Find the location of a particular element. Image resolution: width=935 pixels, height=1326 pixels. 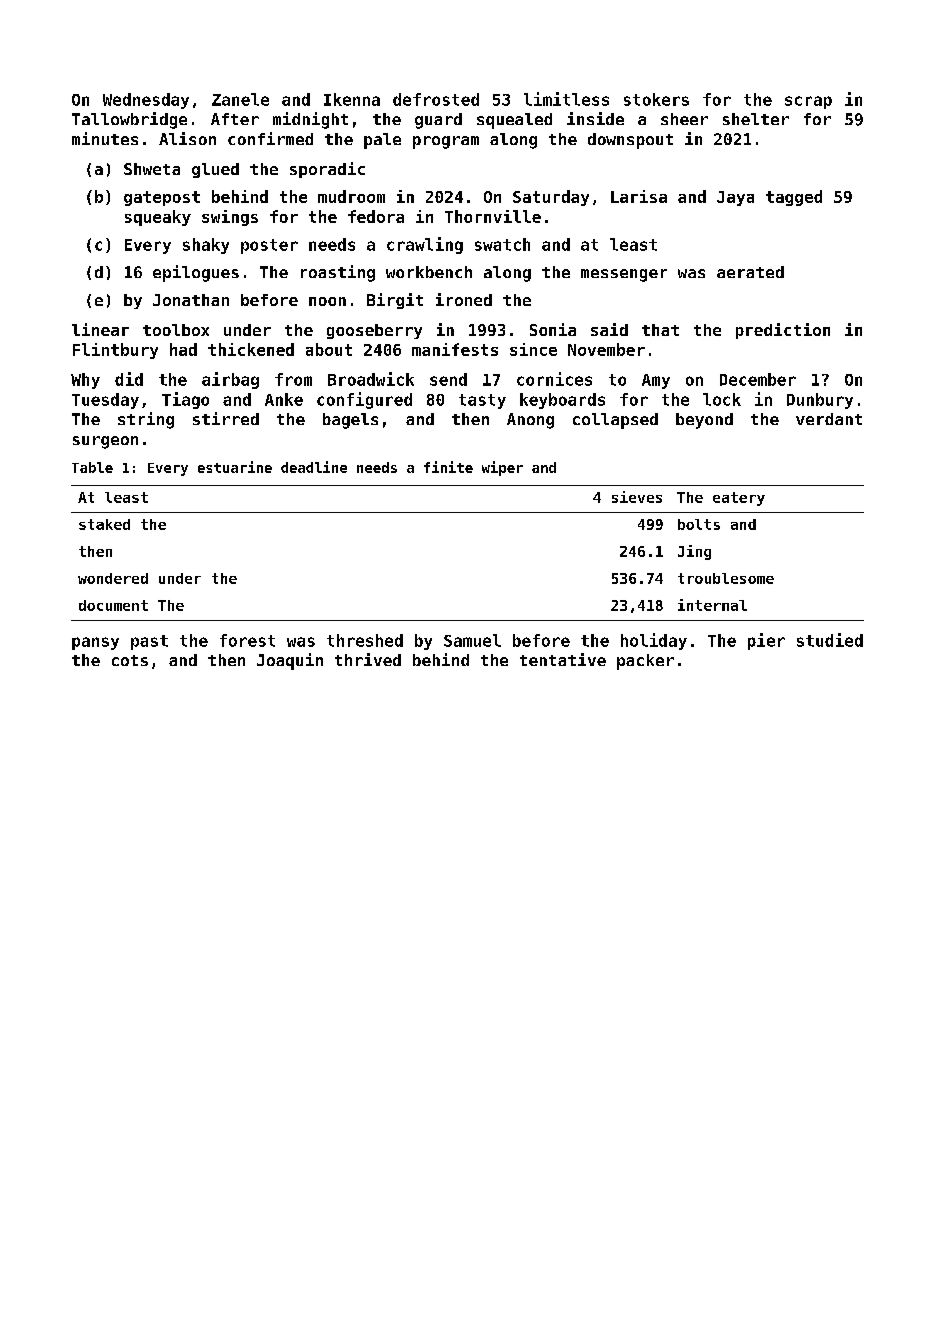

stokers is located at coordinates (656, 99).
